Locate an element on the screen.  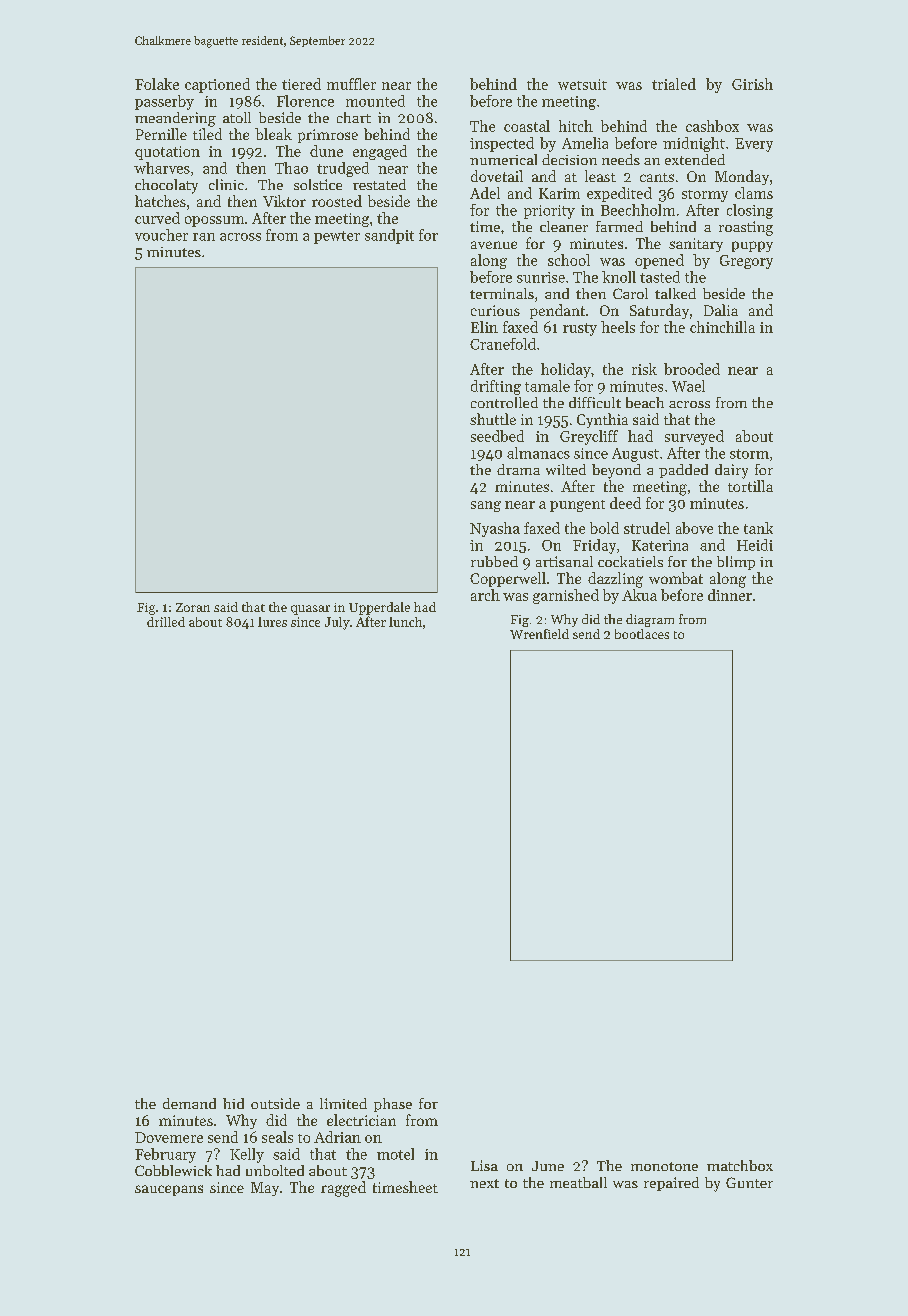
ragged is located at coordinates (343, 1189).
